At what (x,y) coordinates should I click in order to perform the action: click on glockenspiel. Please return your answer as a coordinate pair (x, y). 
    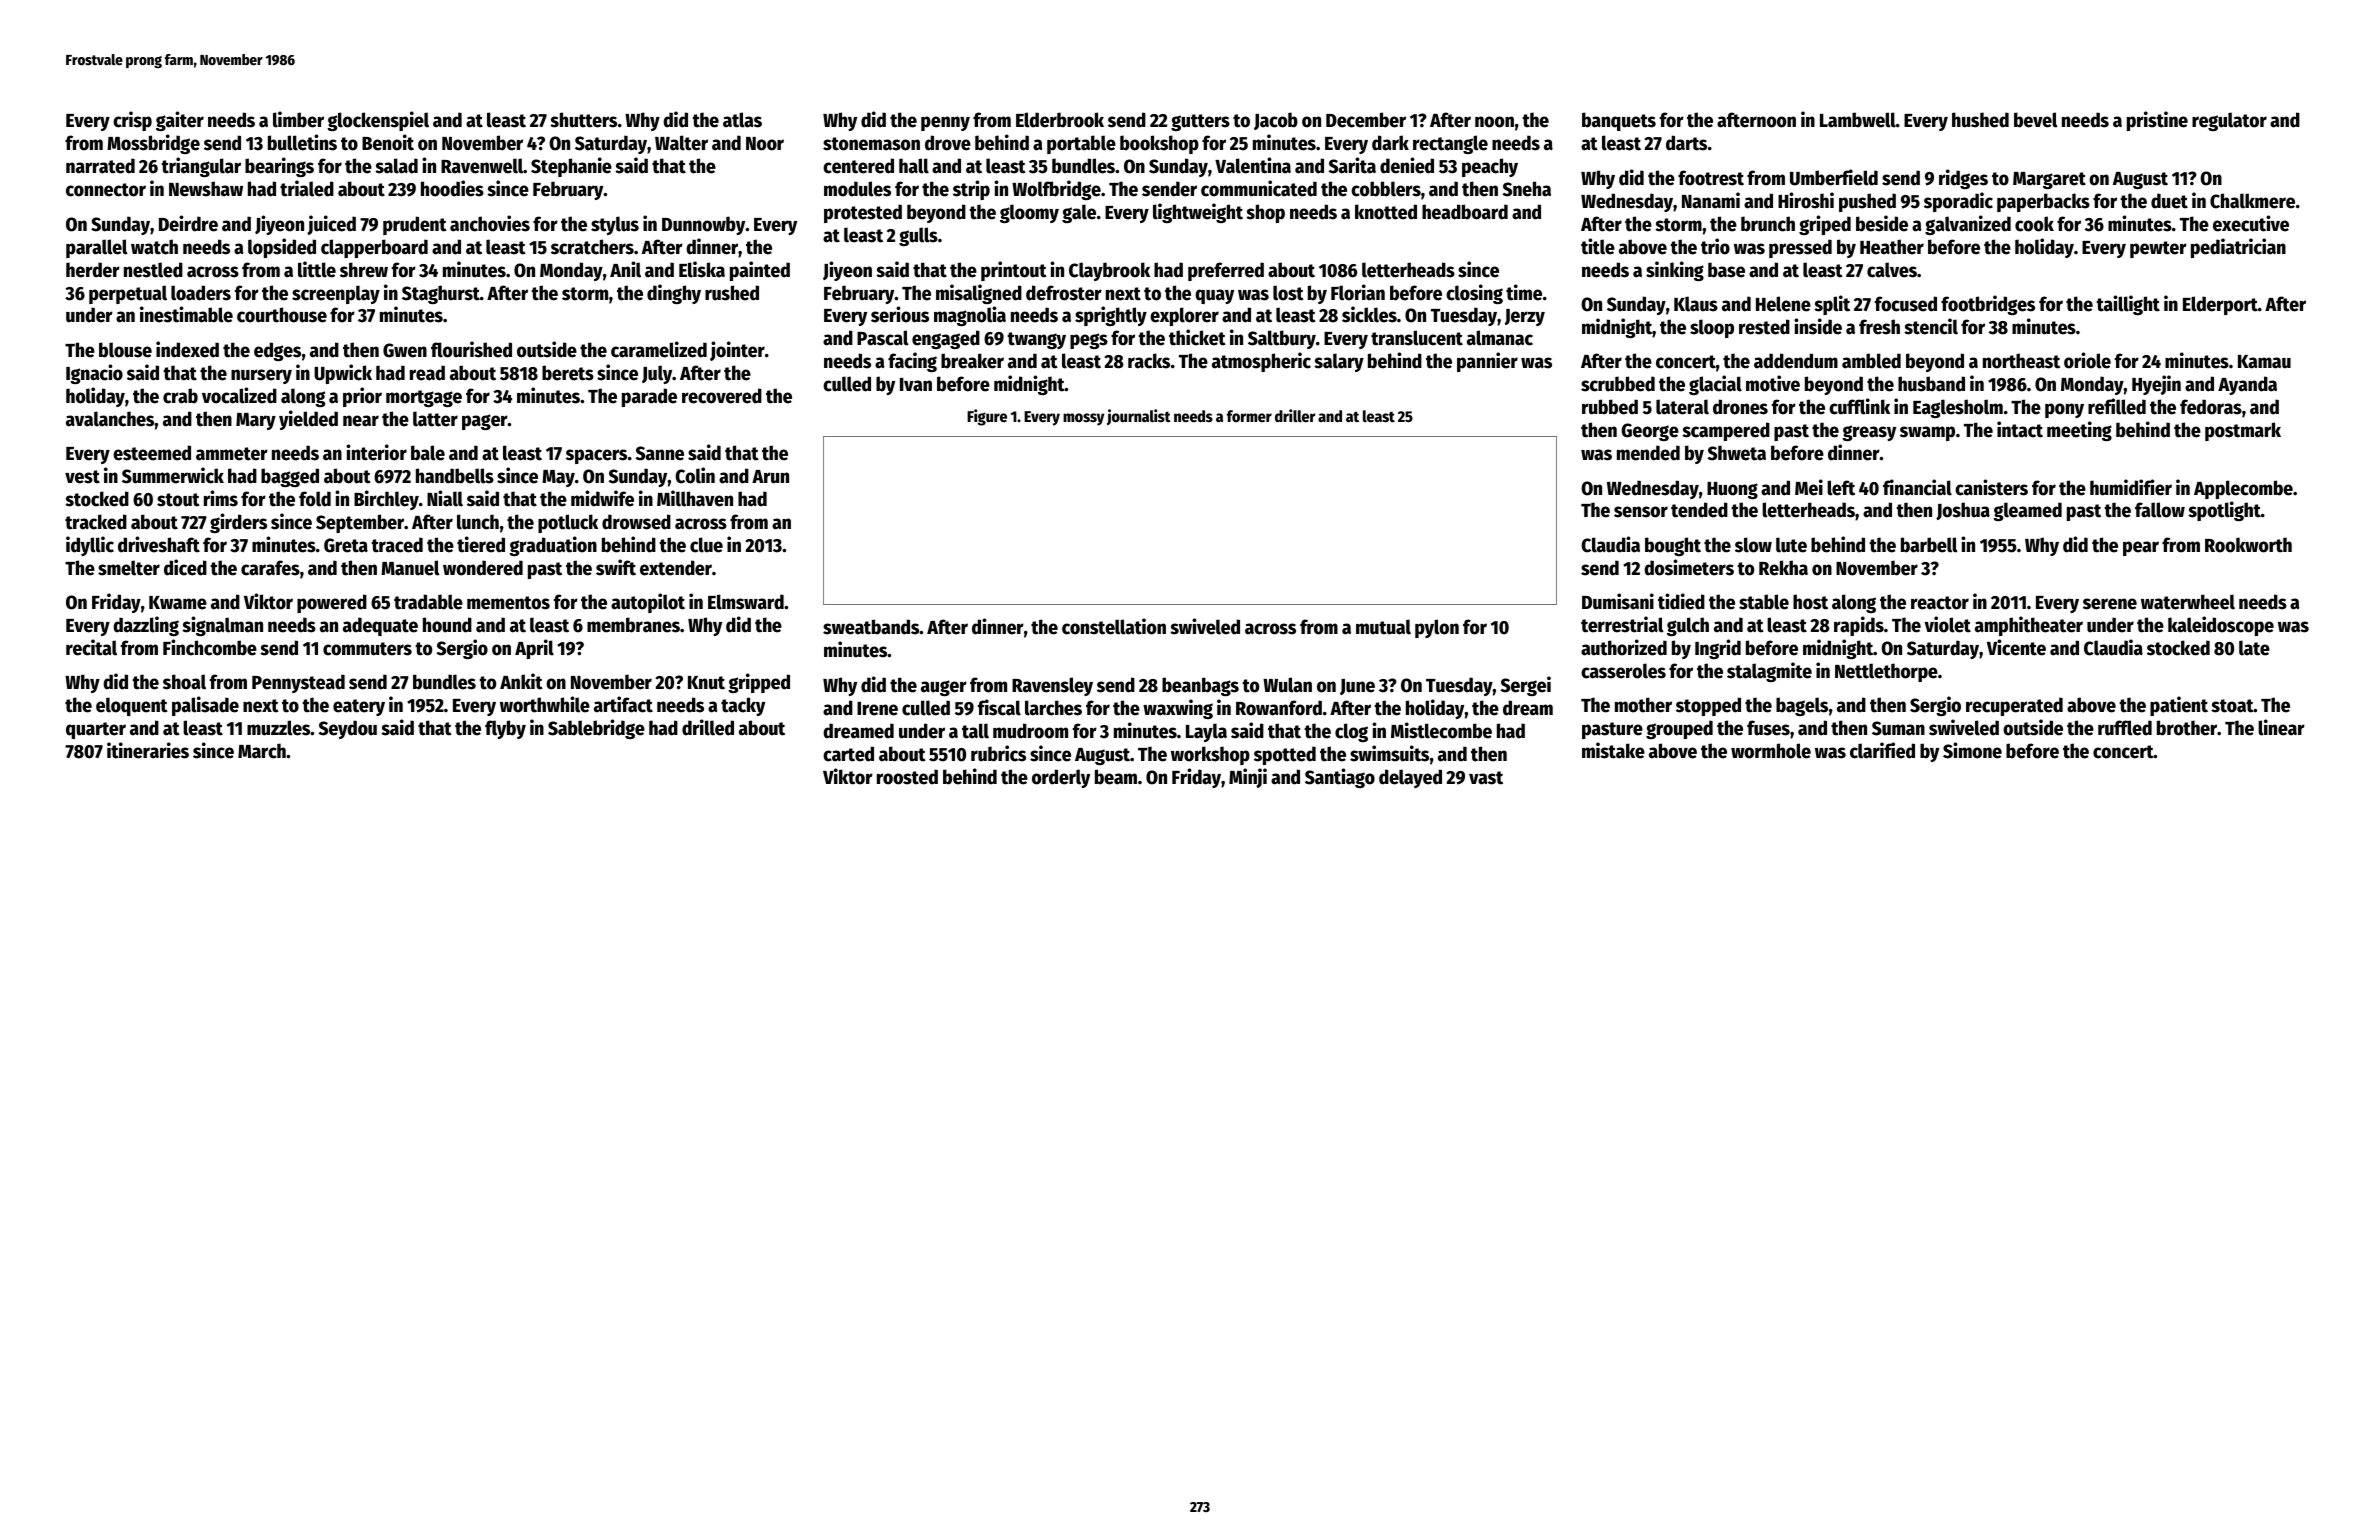
    Looking at the image, I should click on (378, 121).
